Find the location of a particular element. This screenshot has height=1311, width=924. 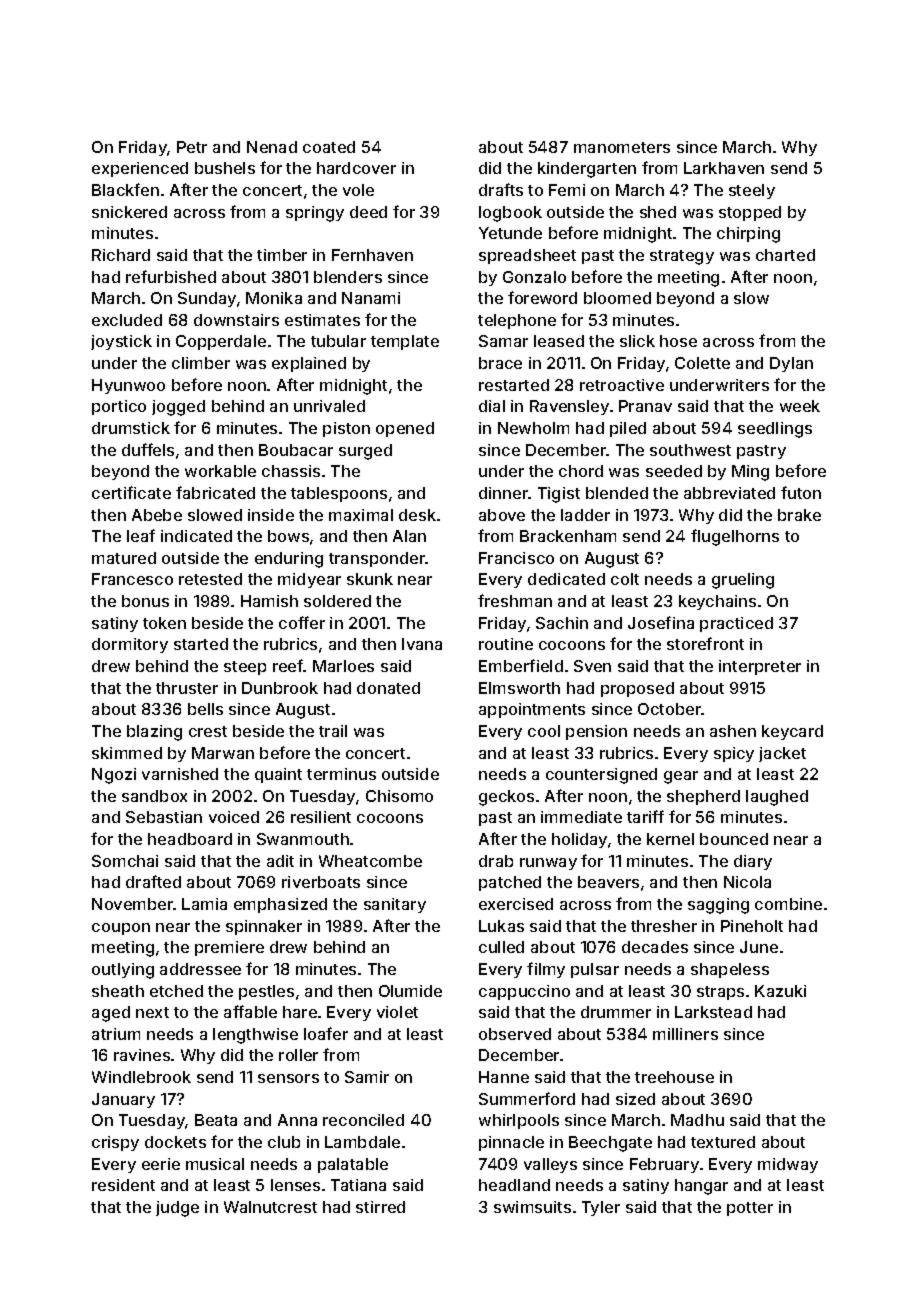

template is located at coordinates (405, 342).
